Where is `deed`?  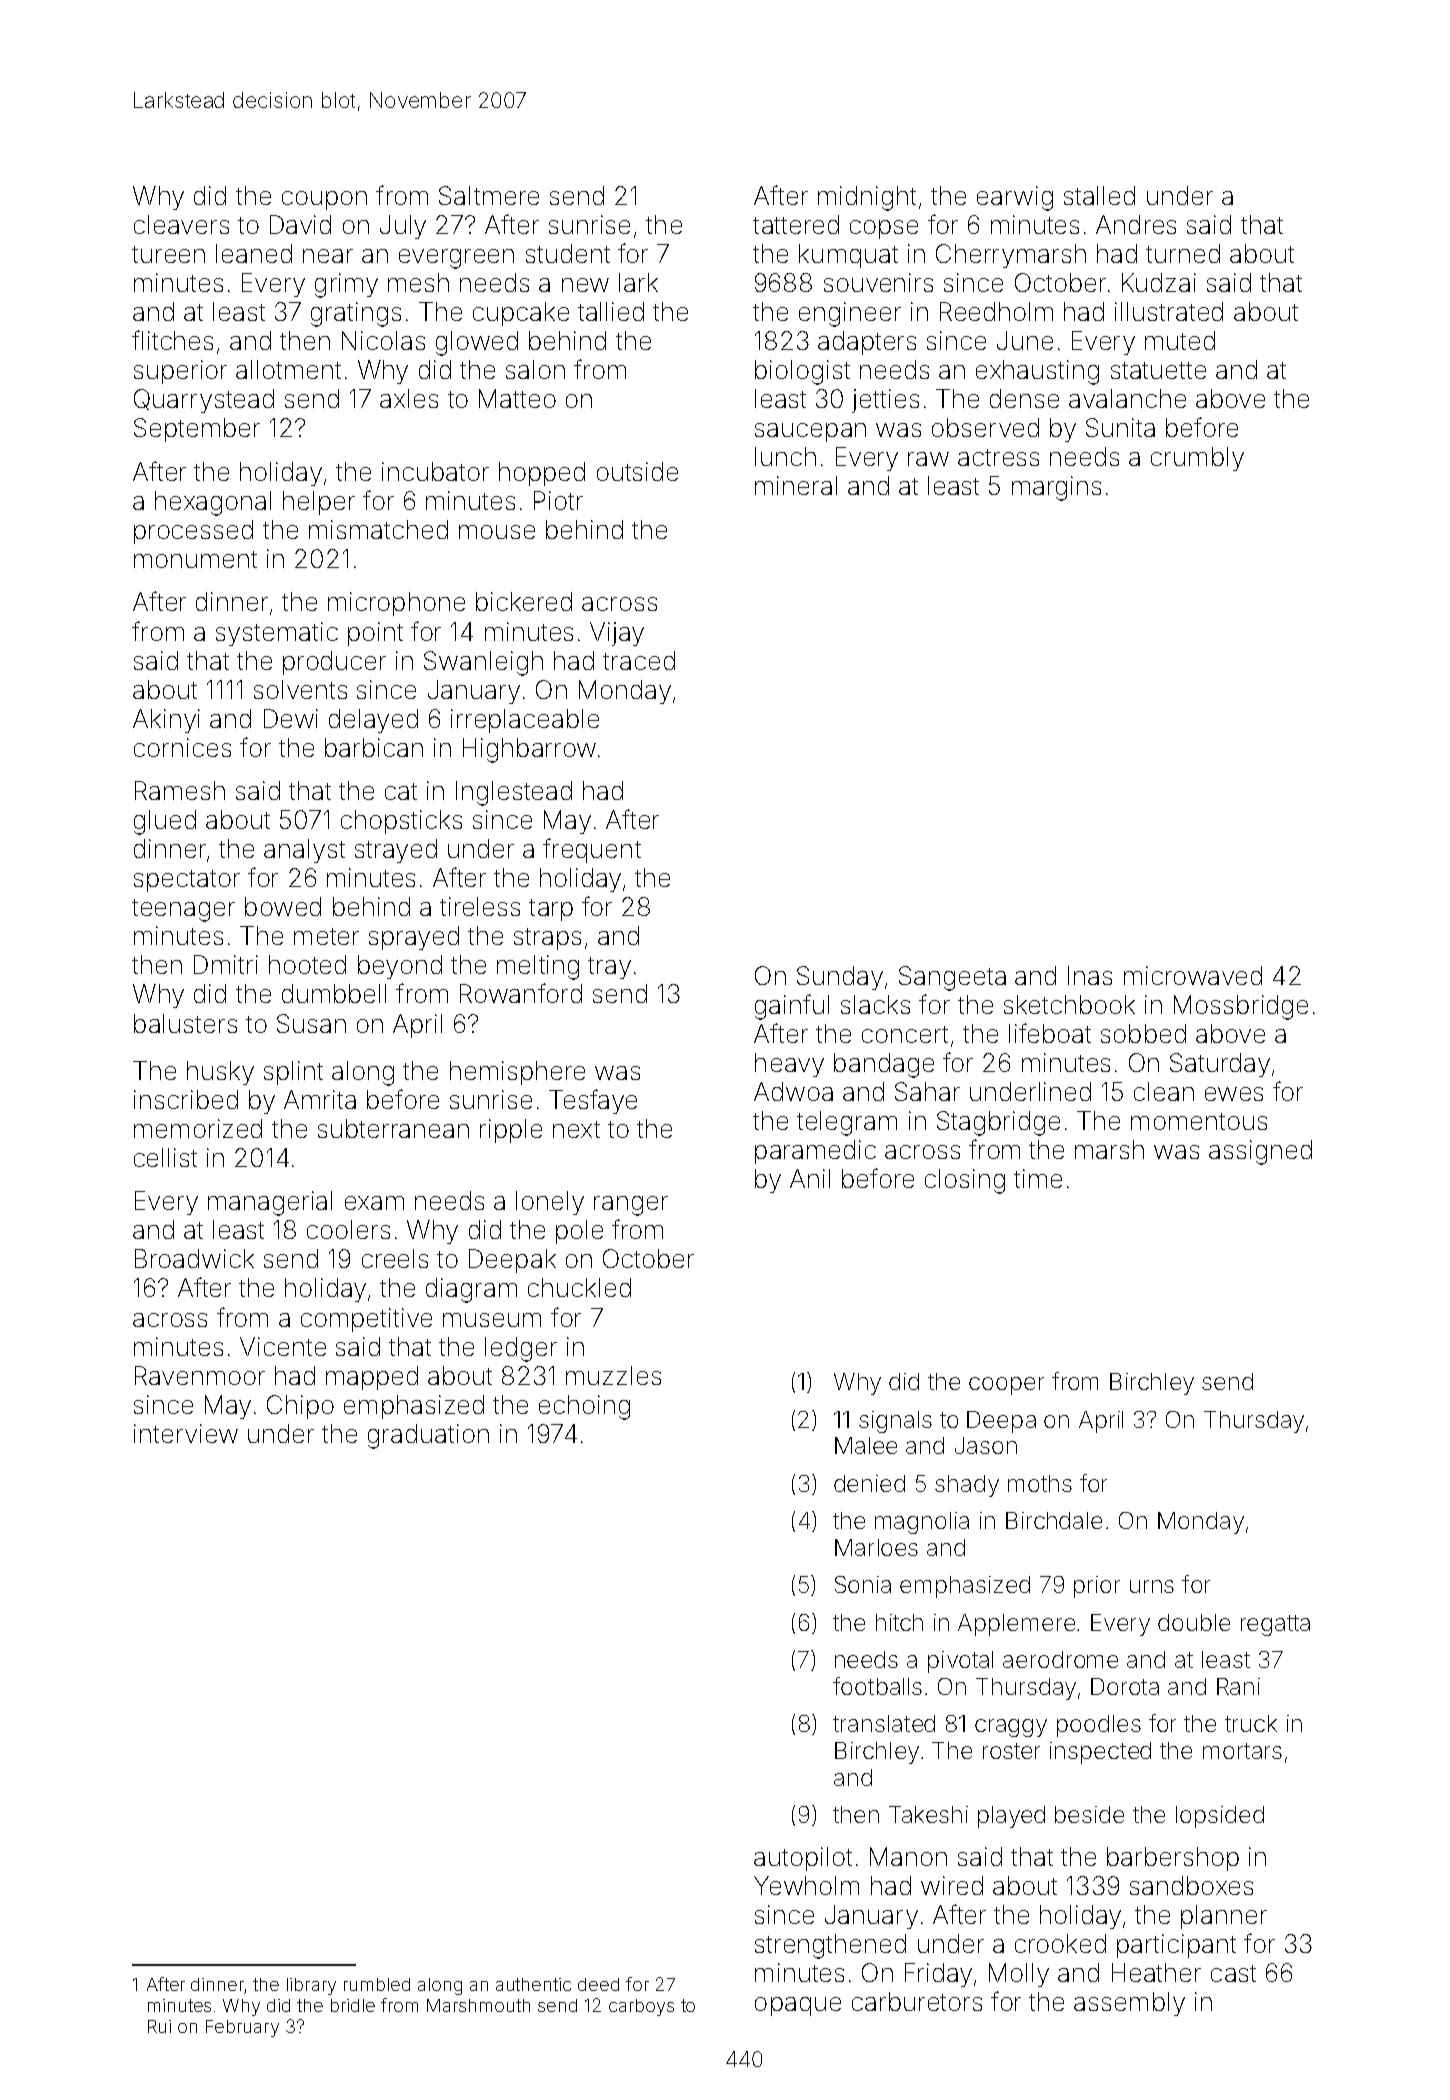 deed is located at coordinates (598, 1984).
